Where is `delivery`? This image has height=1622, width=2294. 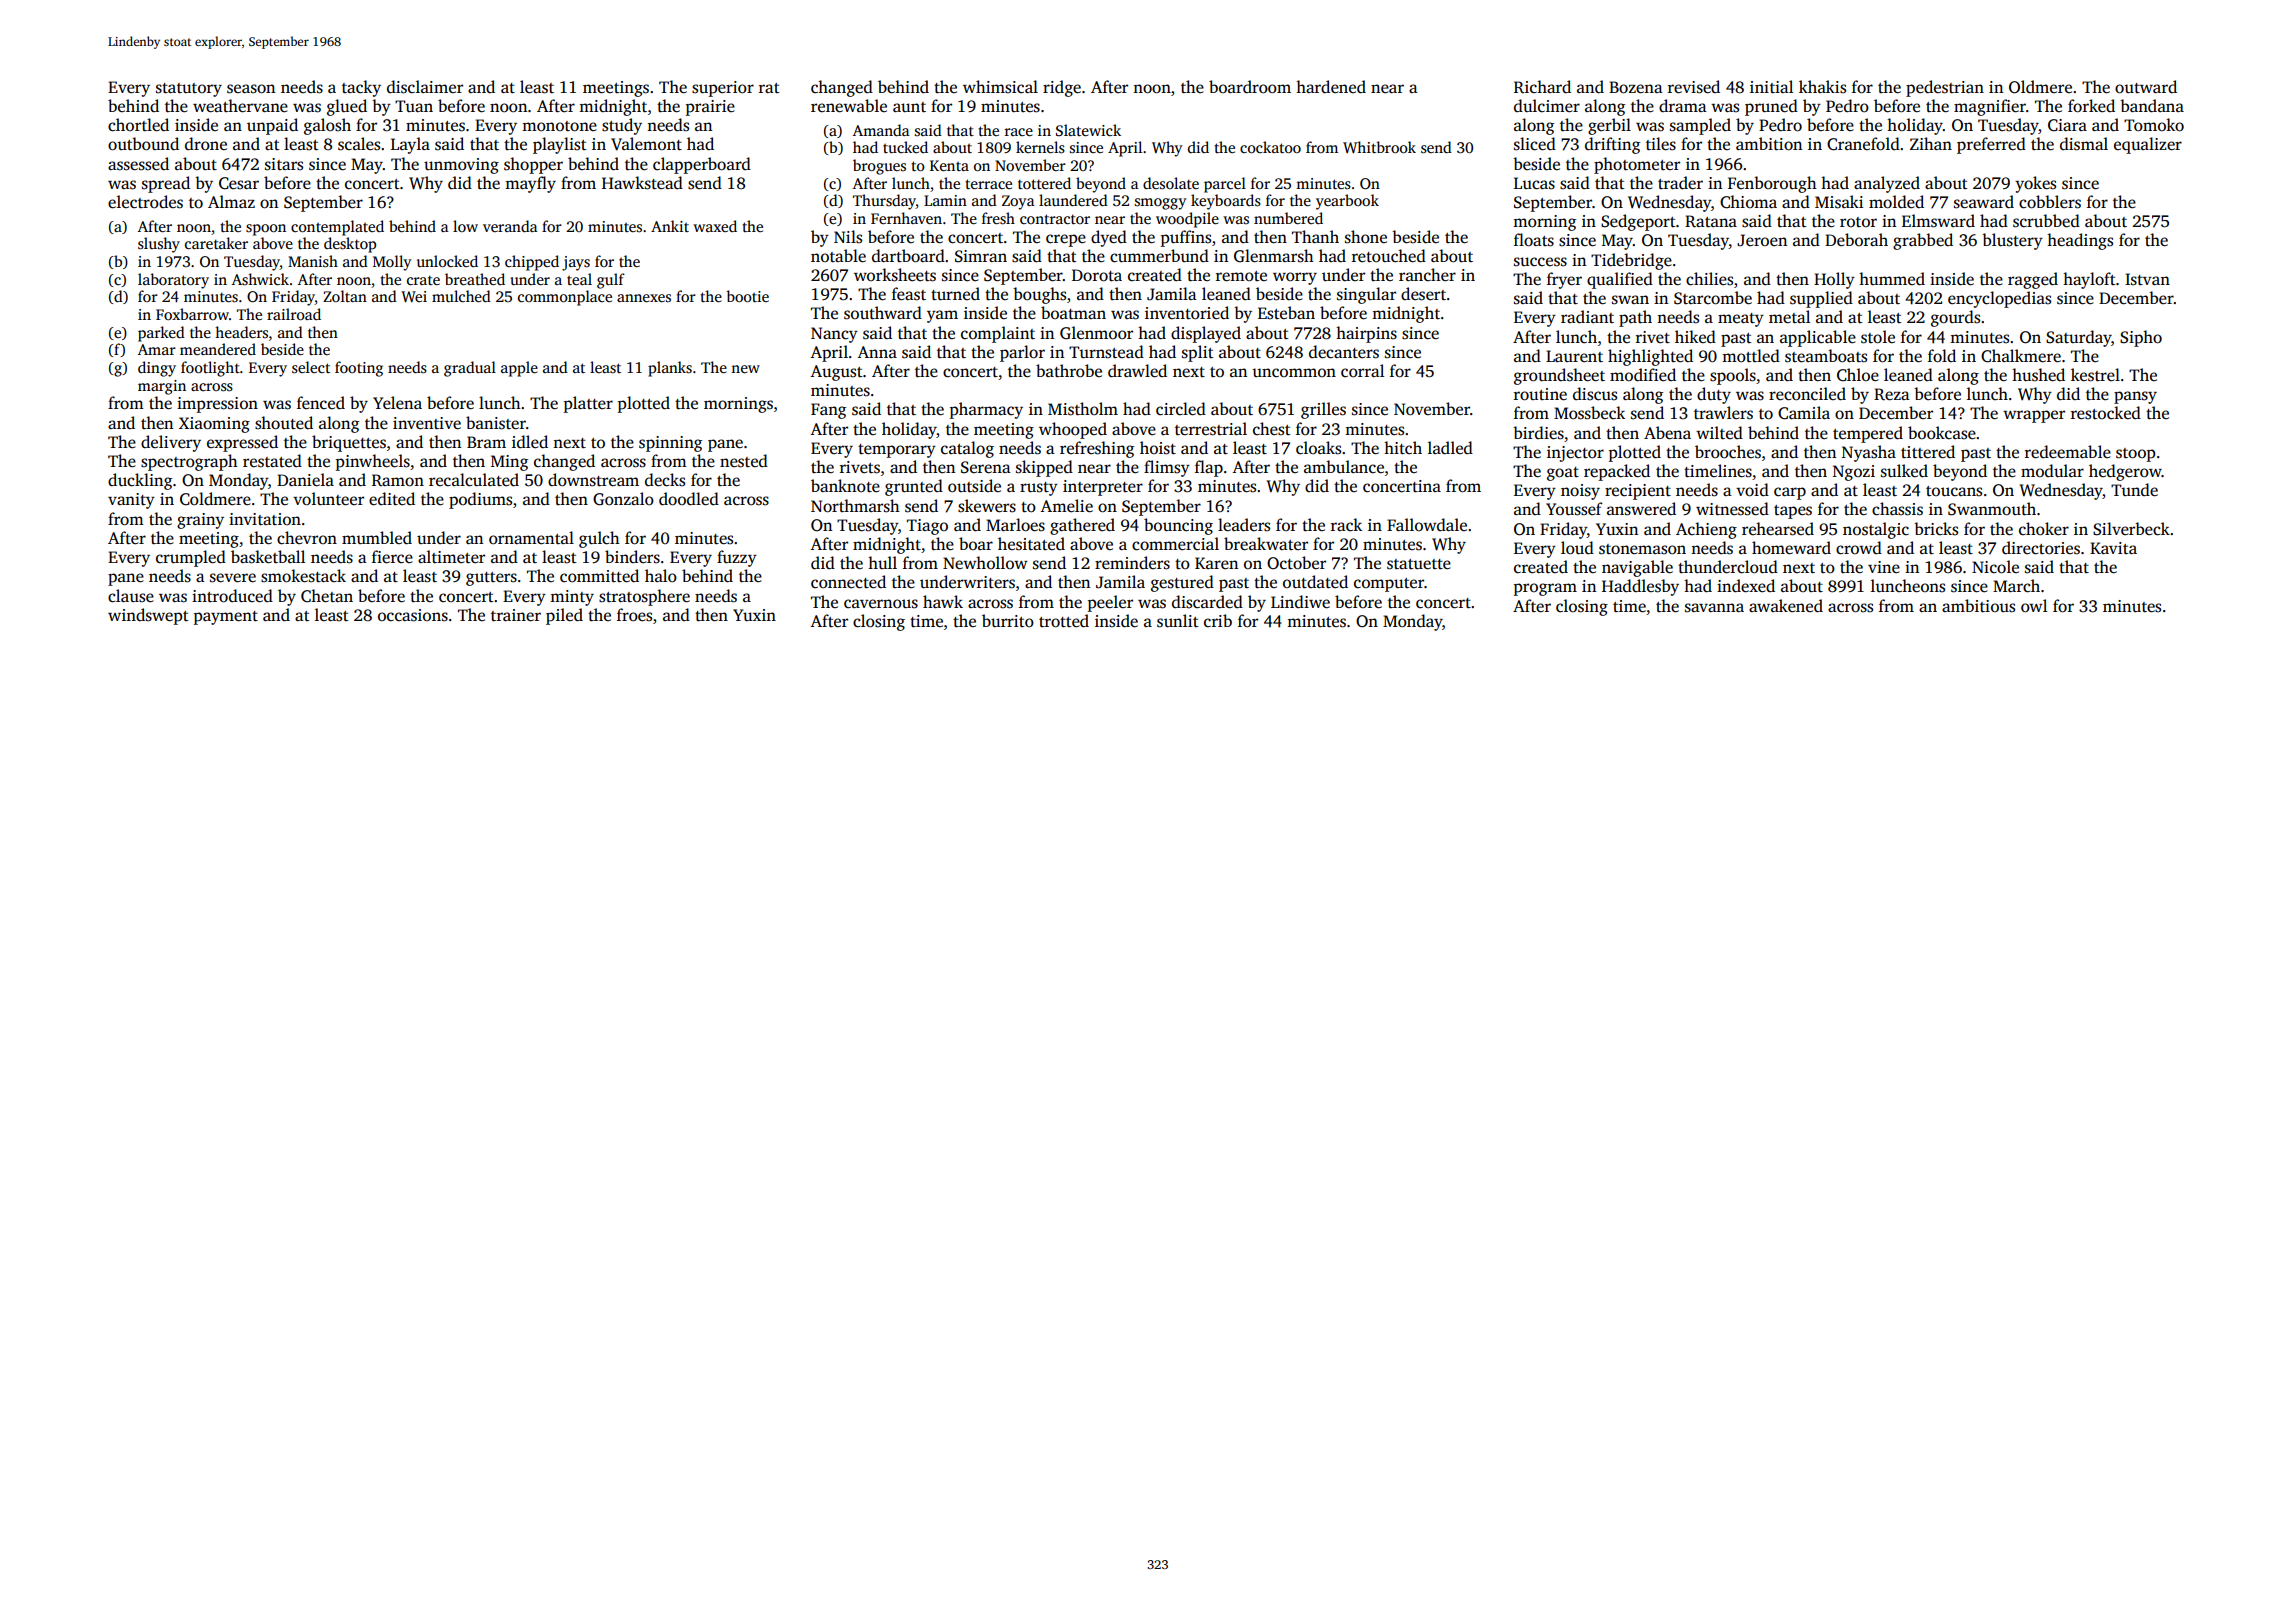
delivery is located at coordinates (171, 443).
